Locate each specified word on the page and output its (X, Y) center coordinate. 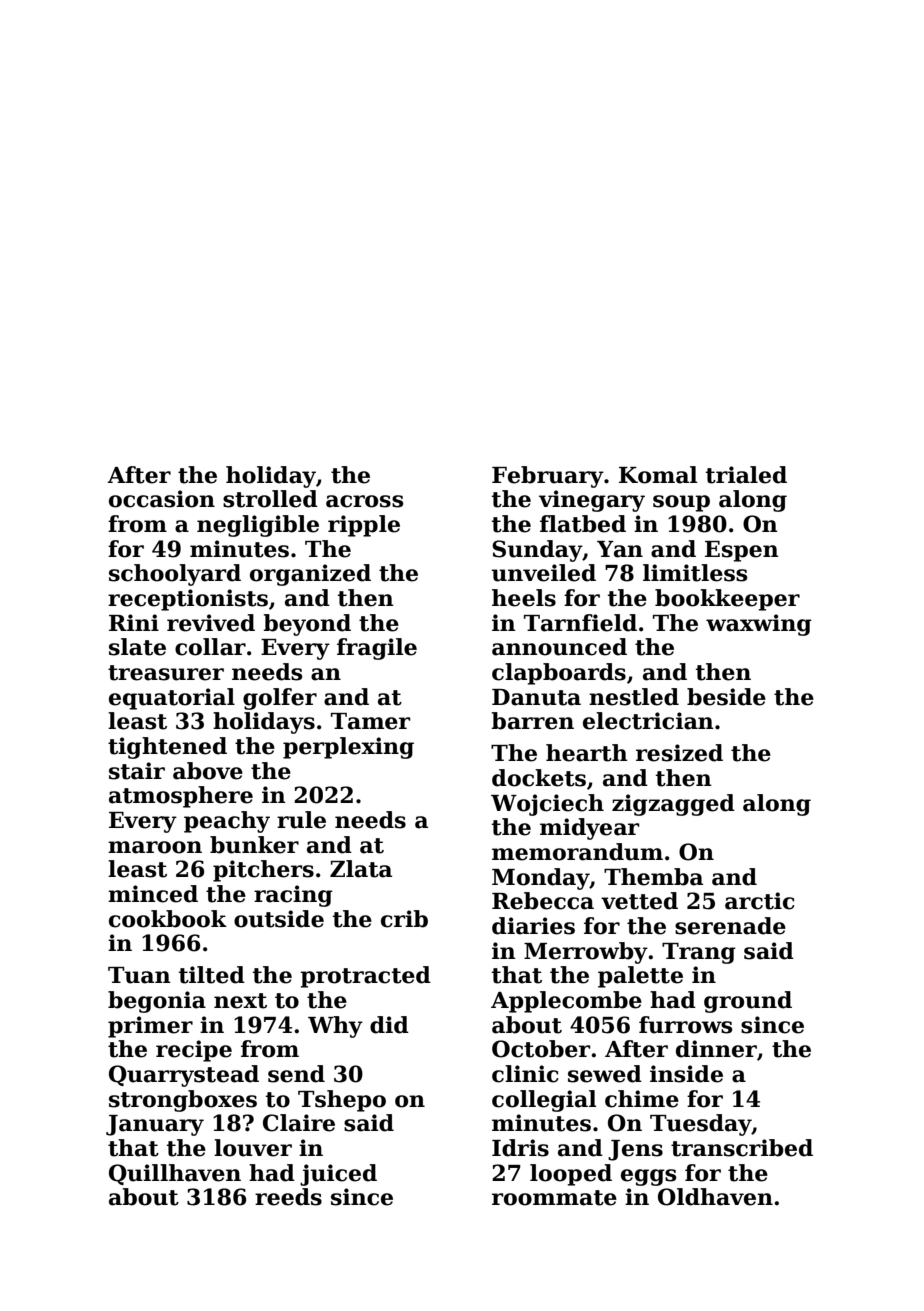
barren (532, 721)
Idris (520, 1148)
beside (726, 697)
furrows (685, 1025)
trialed (746, 475)
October (541, 1049)
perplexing (348, 748)
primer (150, 1027)
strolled (270, 499)
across (364, 501)
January (155, 1125)
